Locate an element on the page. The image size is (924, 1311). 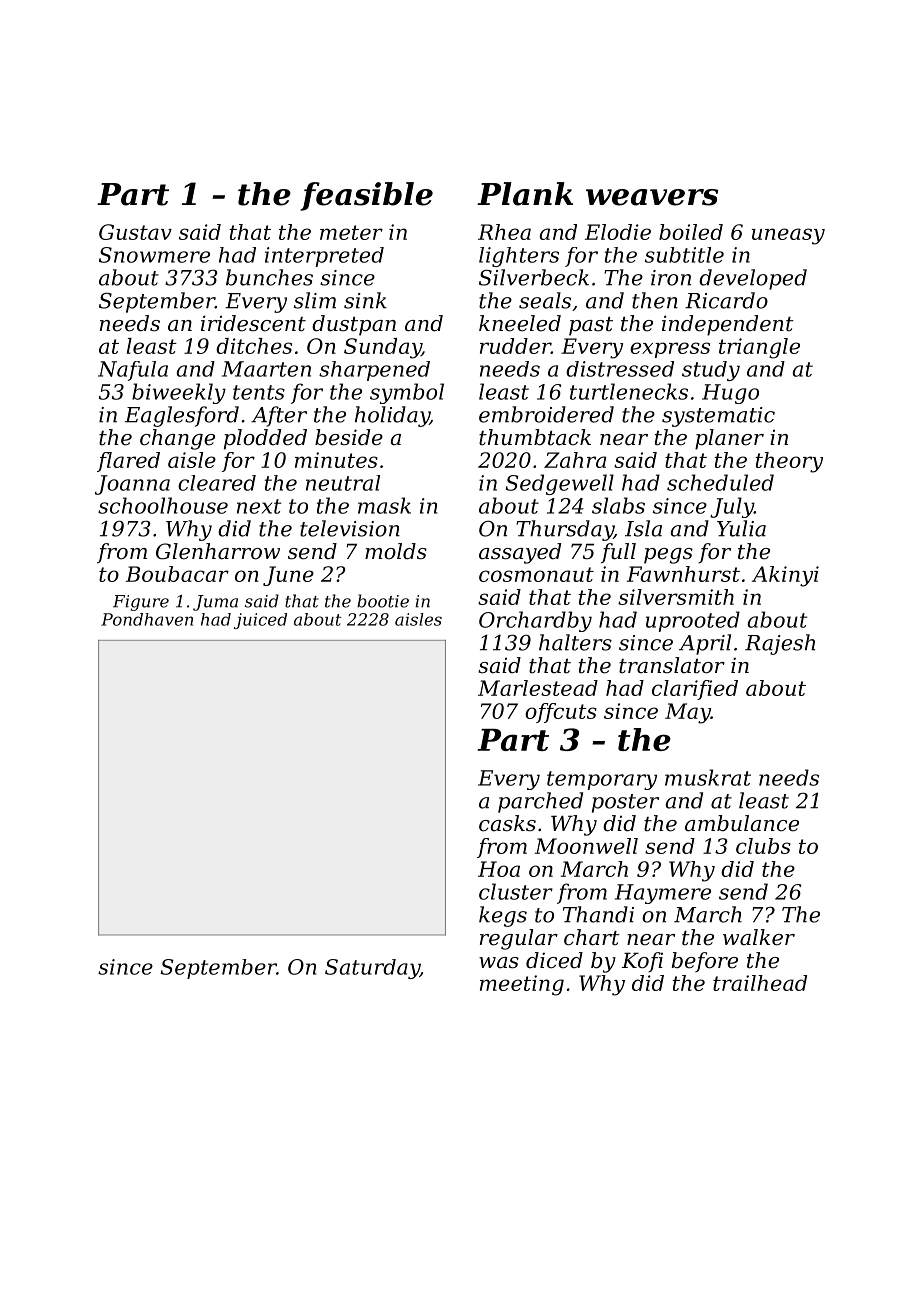
symbol is located at coordinates (407, 393).
